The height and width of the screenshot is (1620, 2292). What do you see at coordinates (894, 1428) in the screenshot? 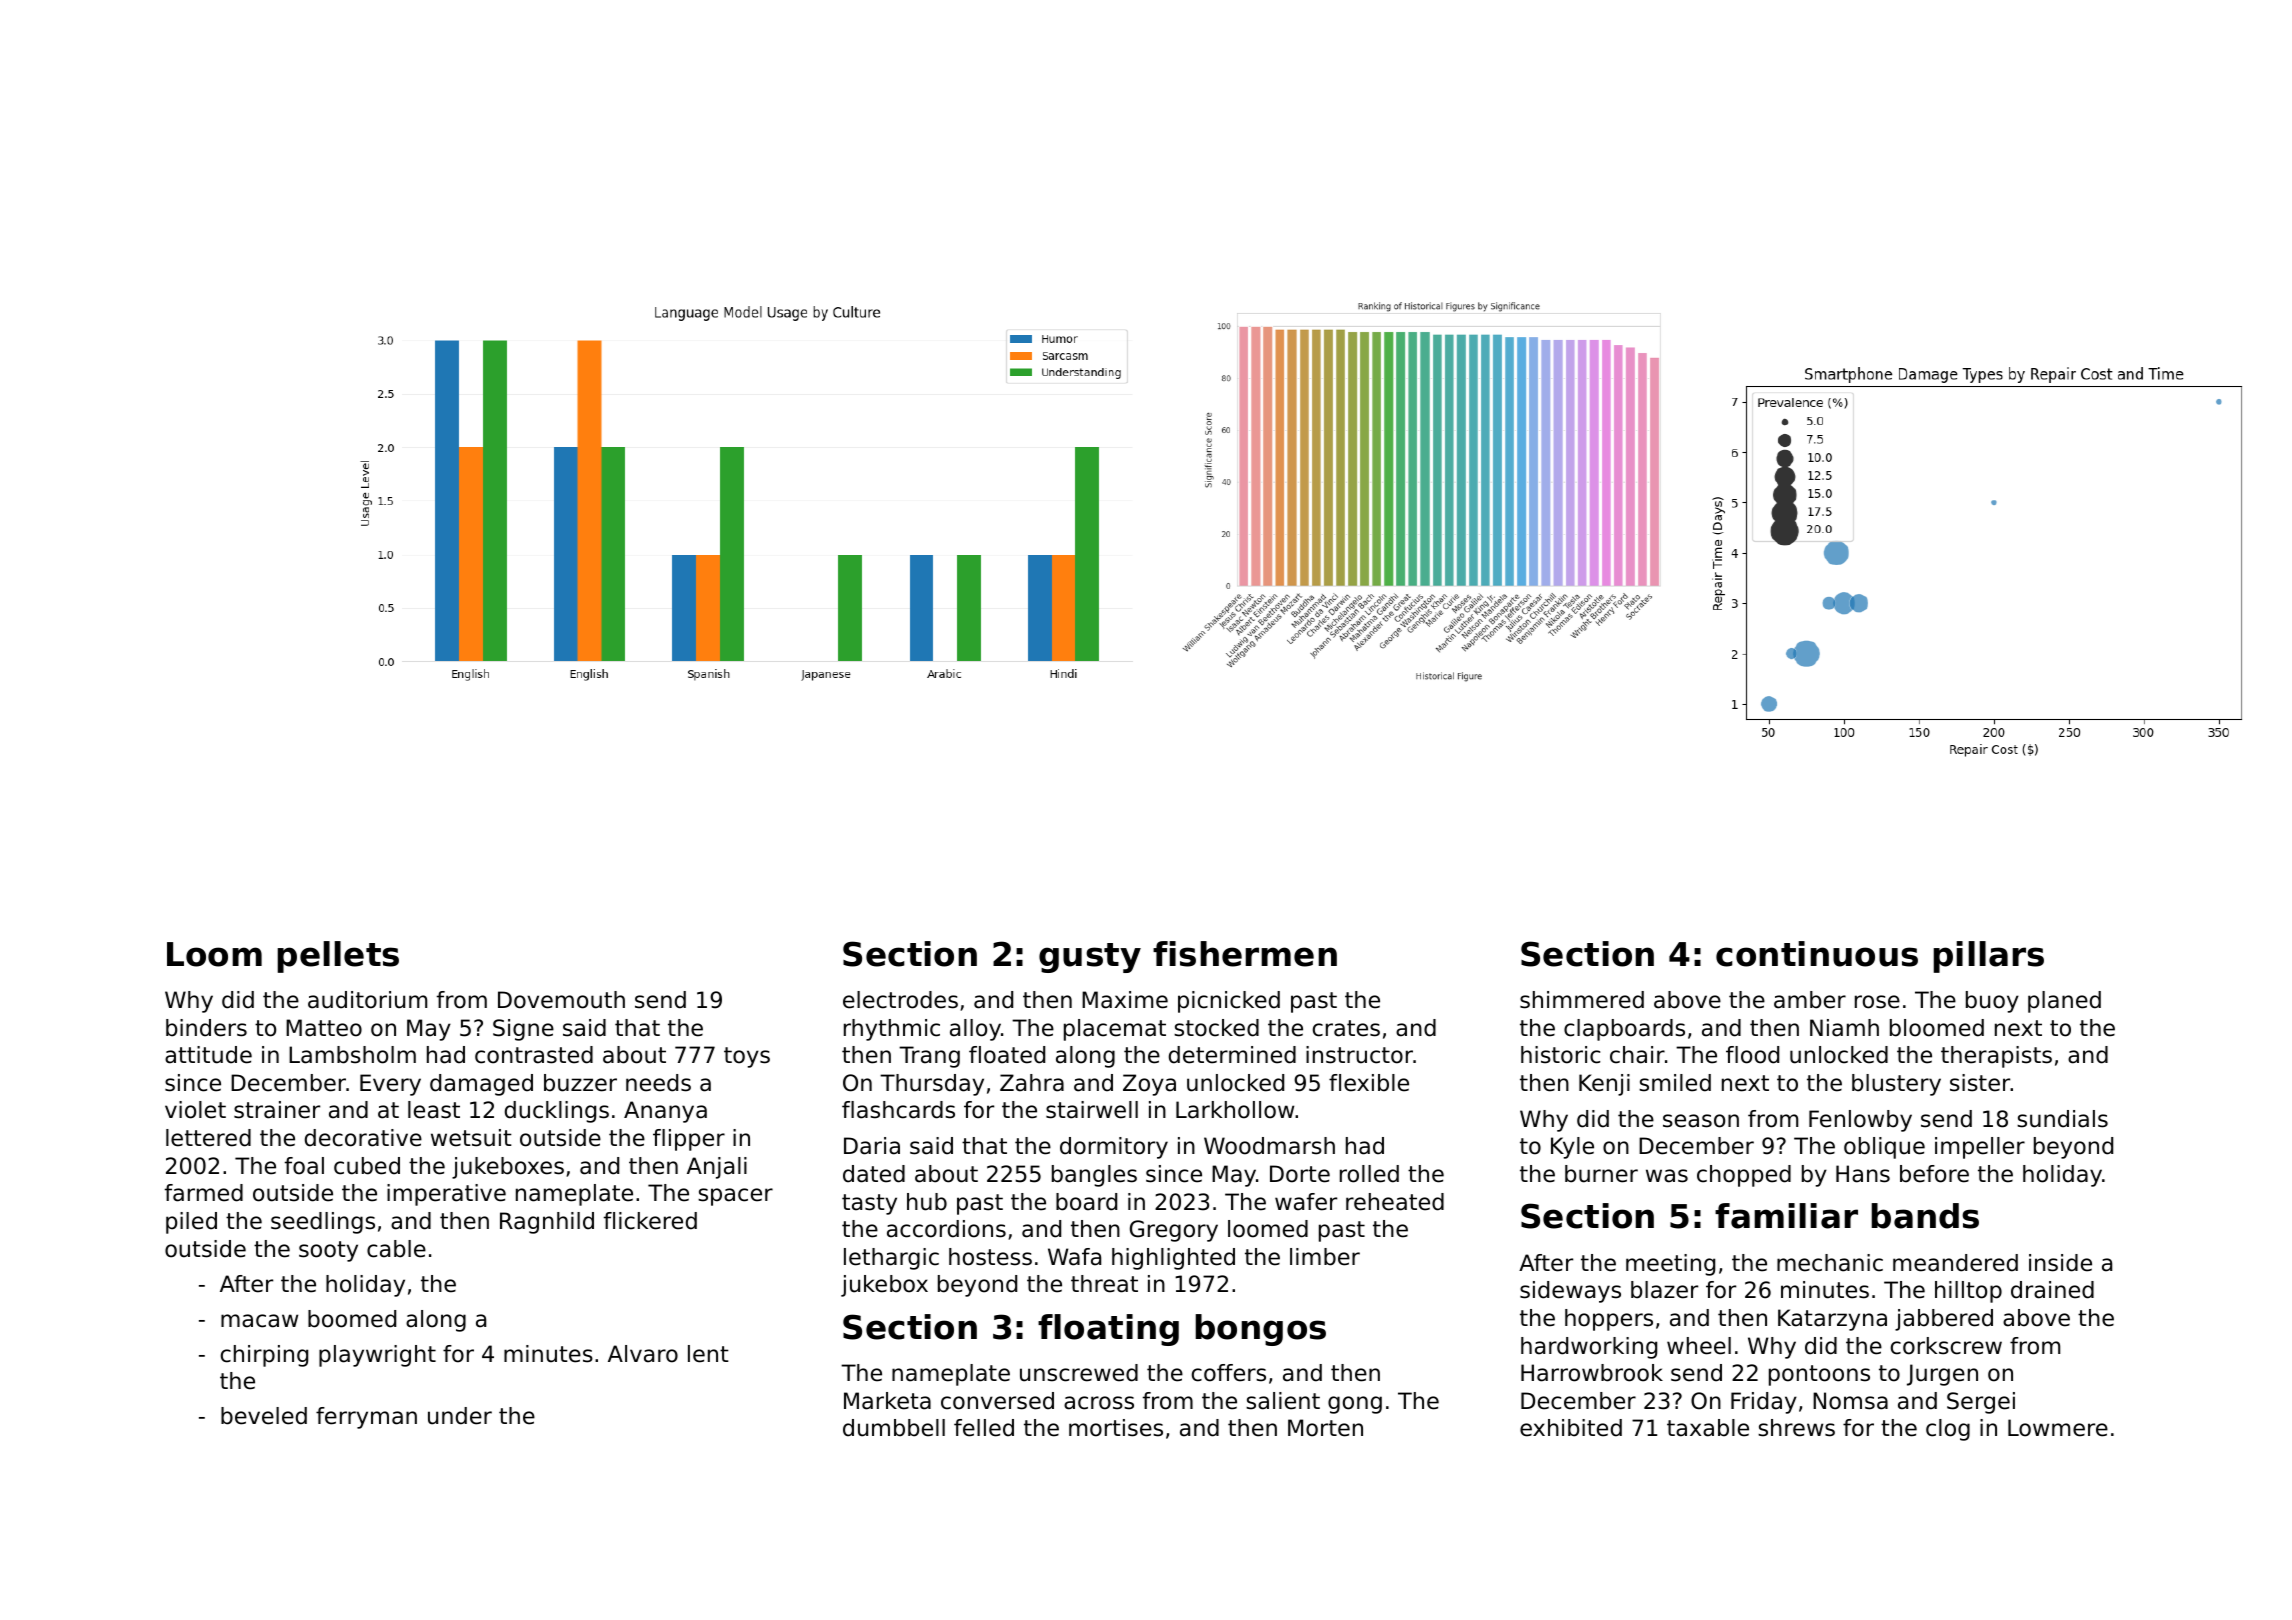
I see `dumbbell` at bounding box center [894, 1428].
